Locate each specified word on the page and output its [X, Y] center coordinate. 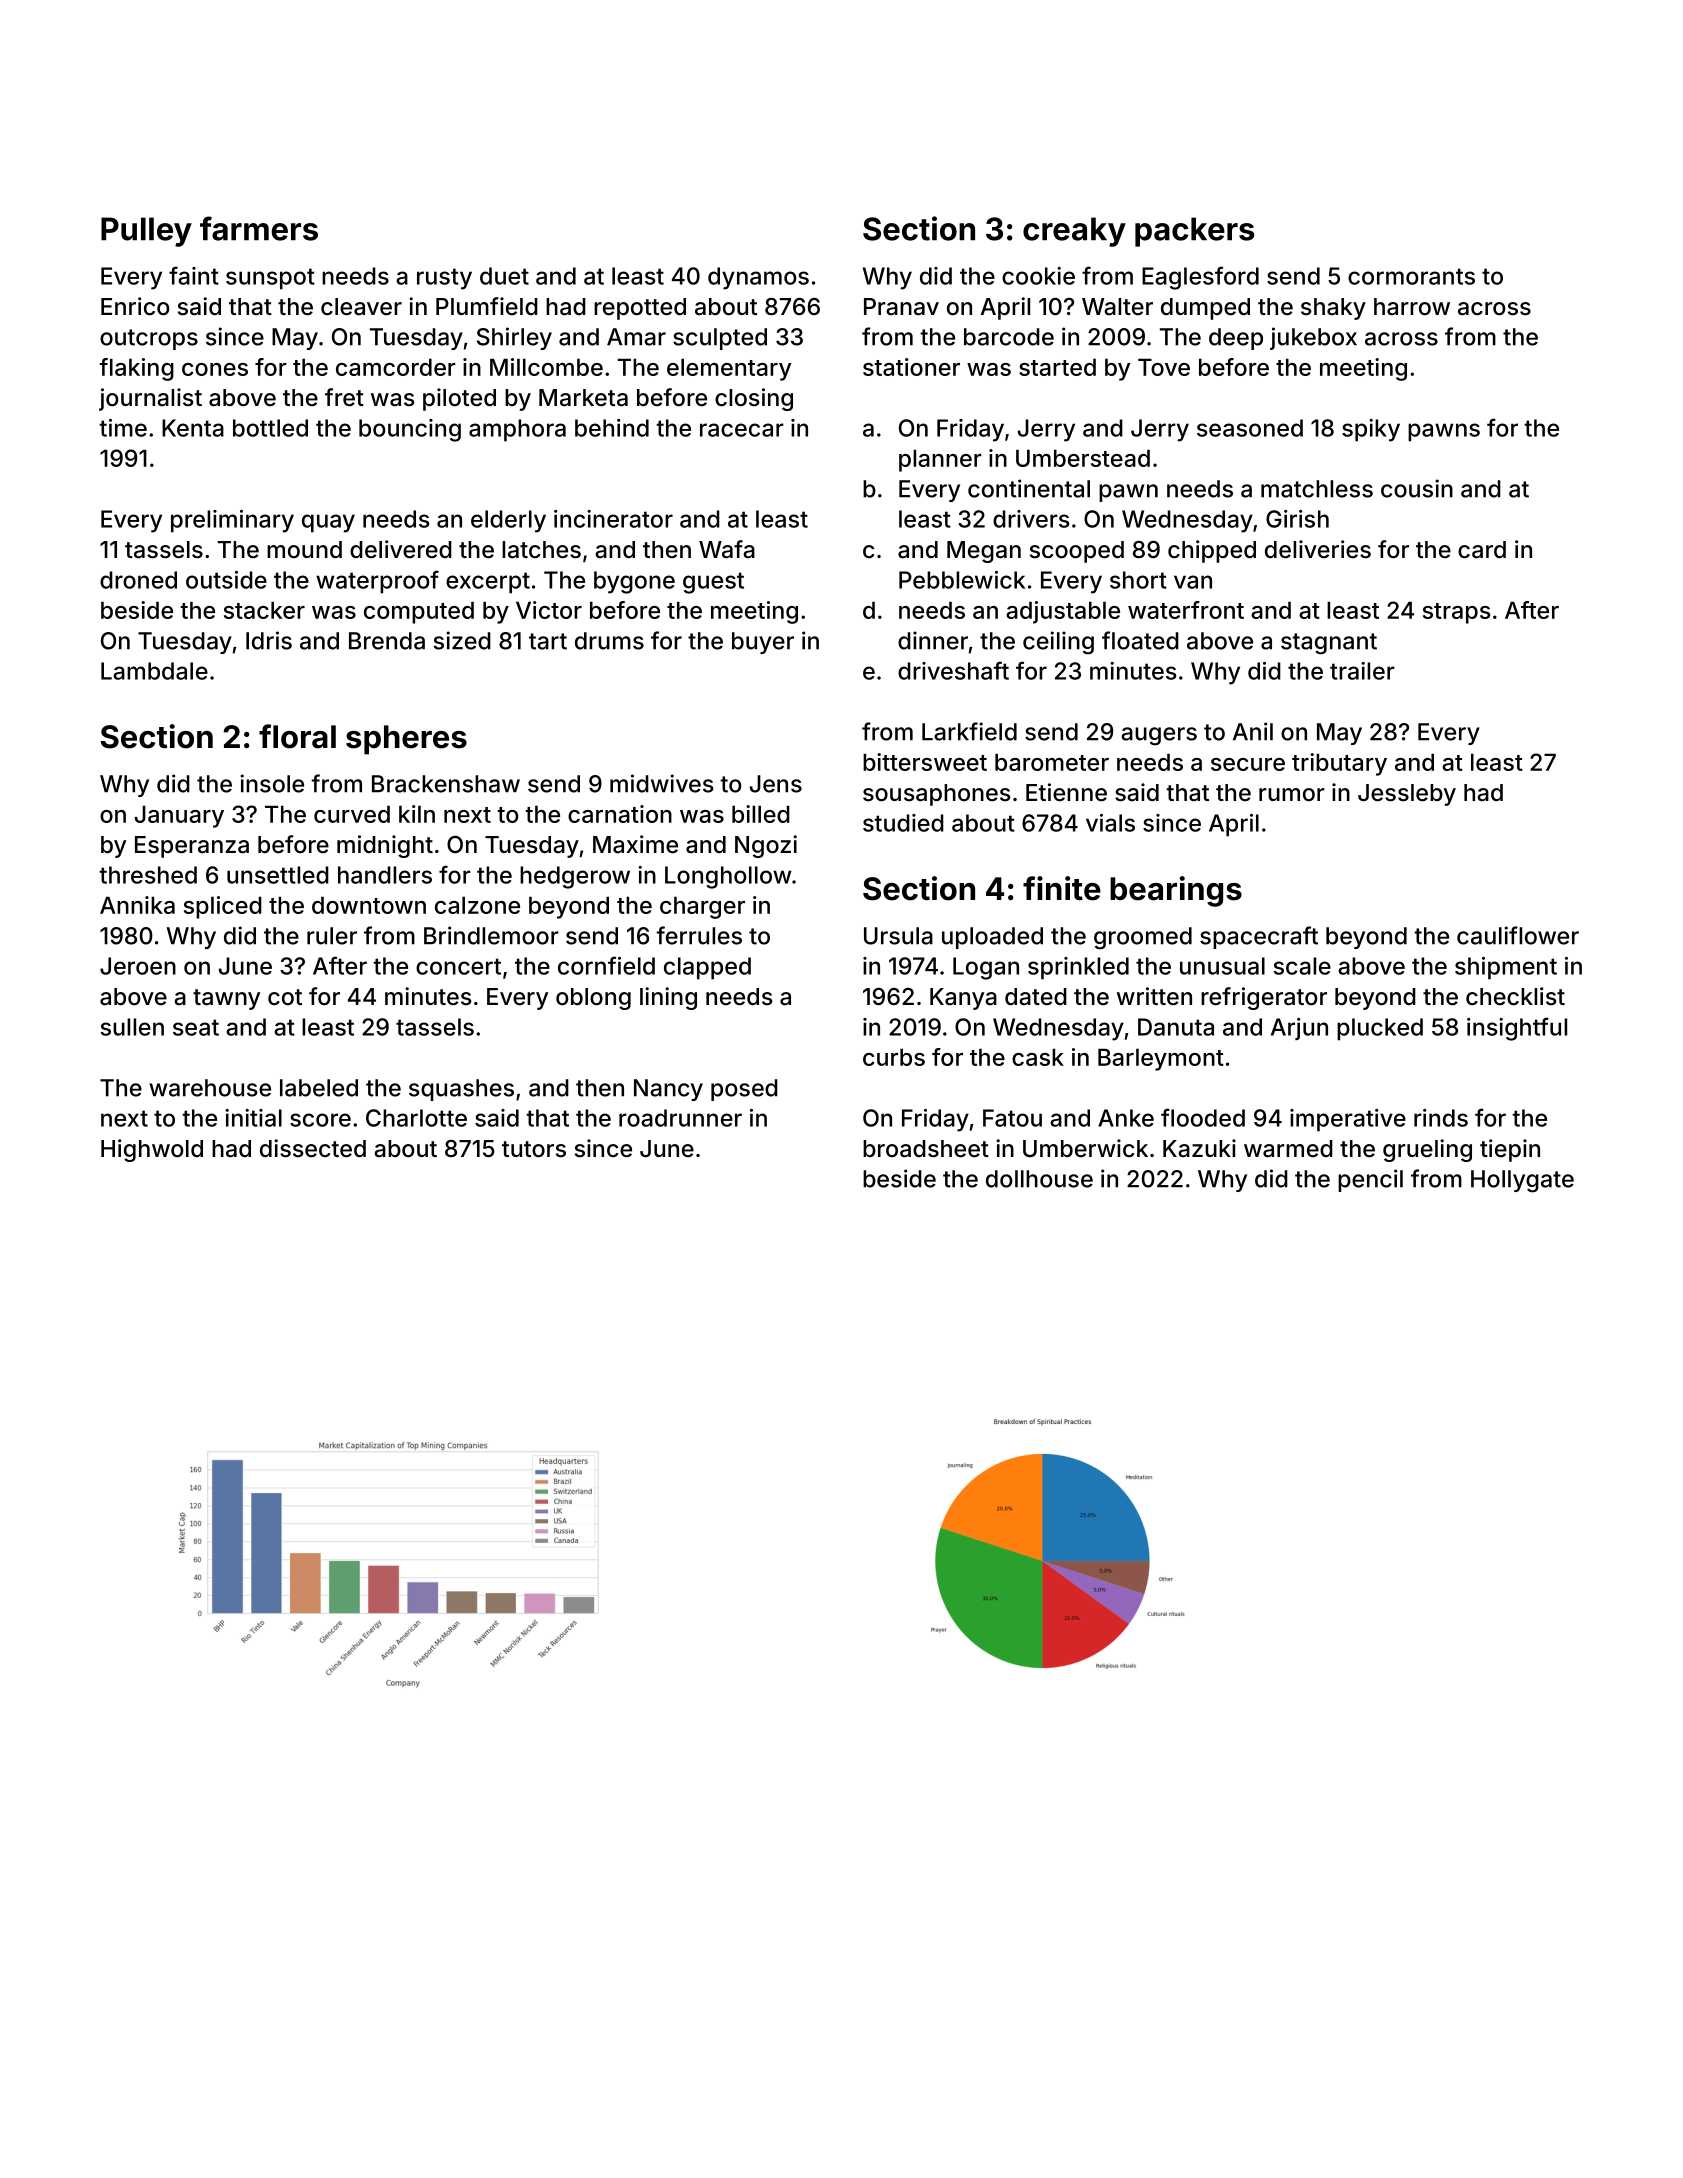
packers [1194, 232]
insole [272, 783]
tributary [1339, 764]
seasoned [1250, 428]
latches [541, 550]
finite [1062, 888]
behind [612, 428]
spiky [1371, 430]
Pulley [146, 232]
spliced [223, 907]
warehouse [210, 1088]
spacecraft [1259, 937]
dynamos [758, 278]
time [123, 428]
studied [903, 823]
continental [1029, 488]
